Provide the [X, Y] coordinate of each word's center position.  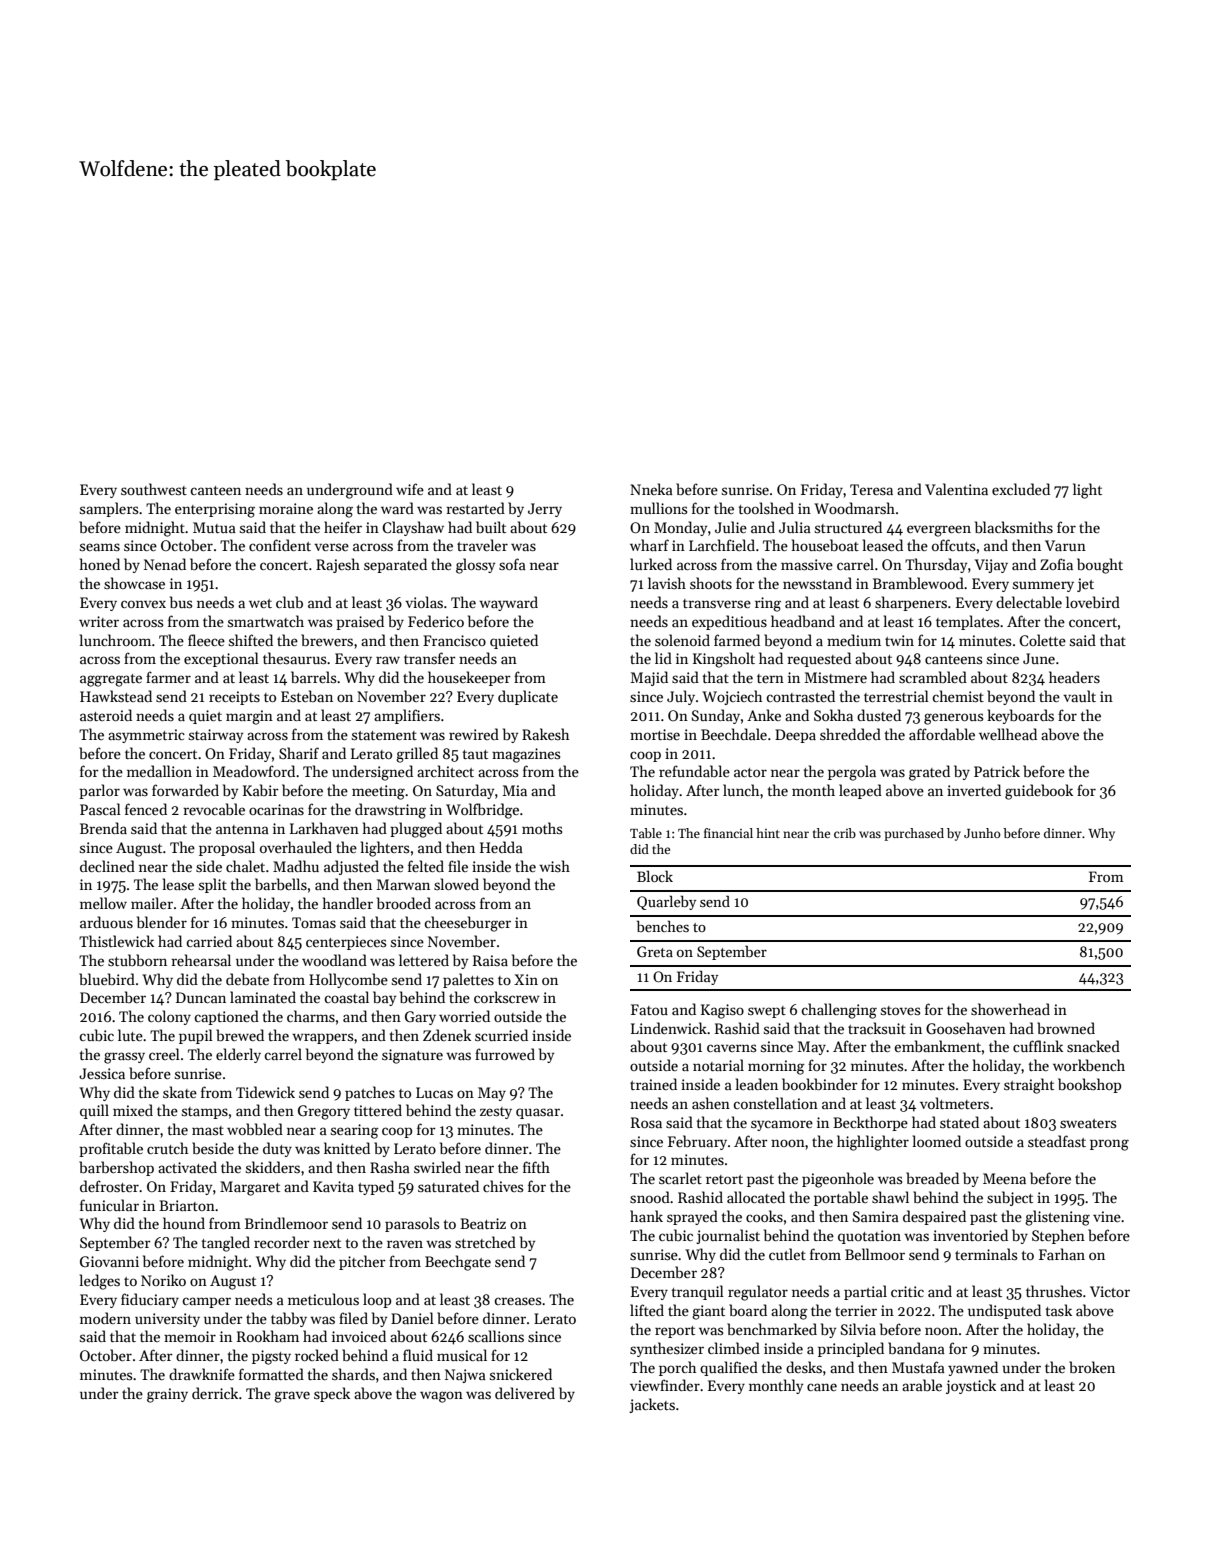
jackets [652, 1405]
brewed [240, 1035]
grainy [167, 1395]
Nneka [651, 489]
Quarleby [666, 902]
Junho [982, 833]
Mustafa [918, 1367]
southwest [154, 489]
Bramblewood [918, 583]
